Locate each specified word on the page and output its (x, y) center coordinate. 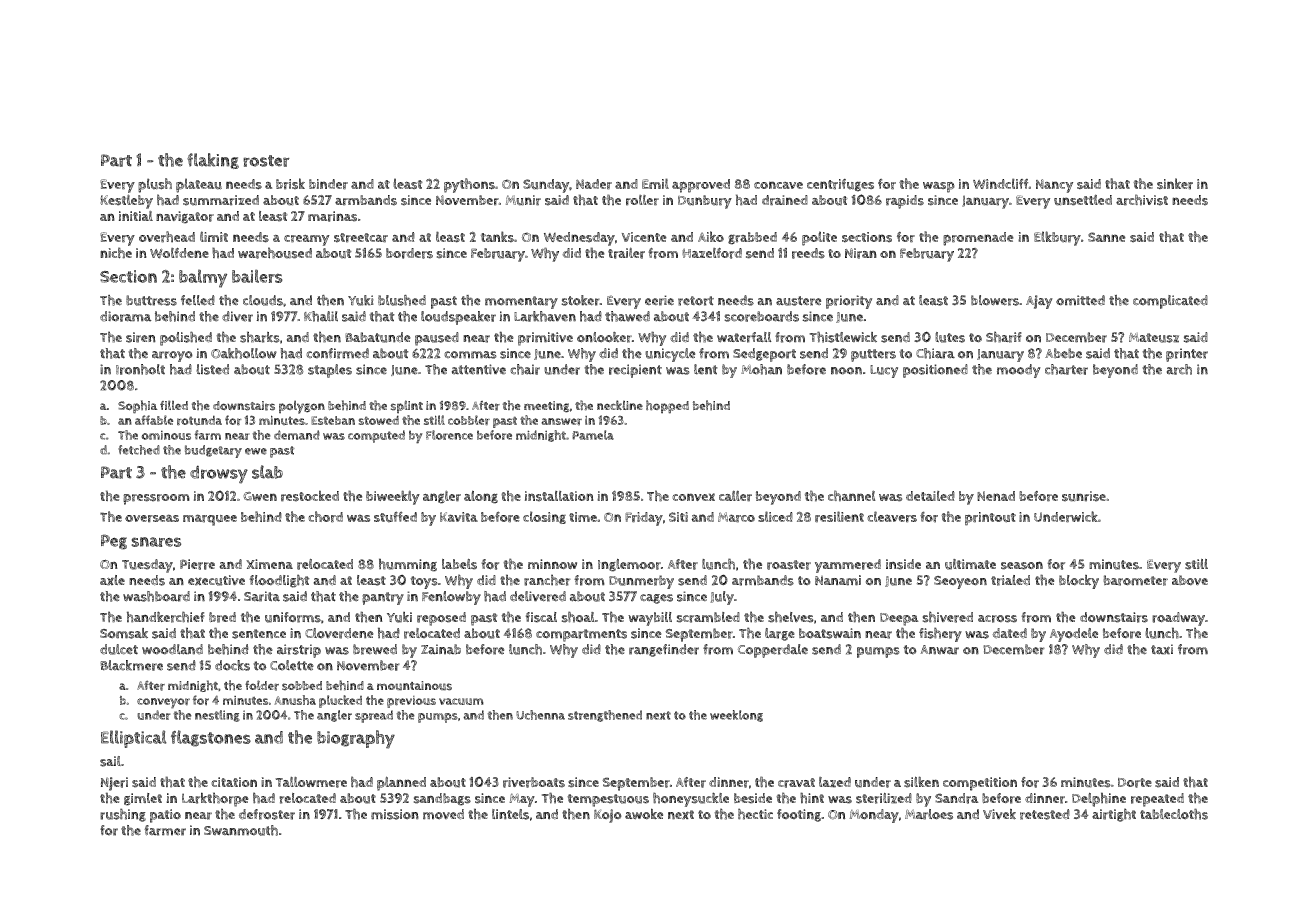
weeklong (736, 716)
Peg (114, 542)
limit (214, 236)
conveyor (163, 703)
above (1190, 580)
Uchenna (540, 715)
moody (1019, 371)
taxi (1162, 649)
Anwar (939, 650)
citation (234, 782)
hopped (667, 407)
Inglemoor (629, 565)
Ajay (1039, 302)
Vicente (644, 237)
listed (212, 369)
